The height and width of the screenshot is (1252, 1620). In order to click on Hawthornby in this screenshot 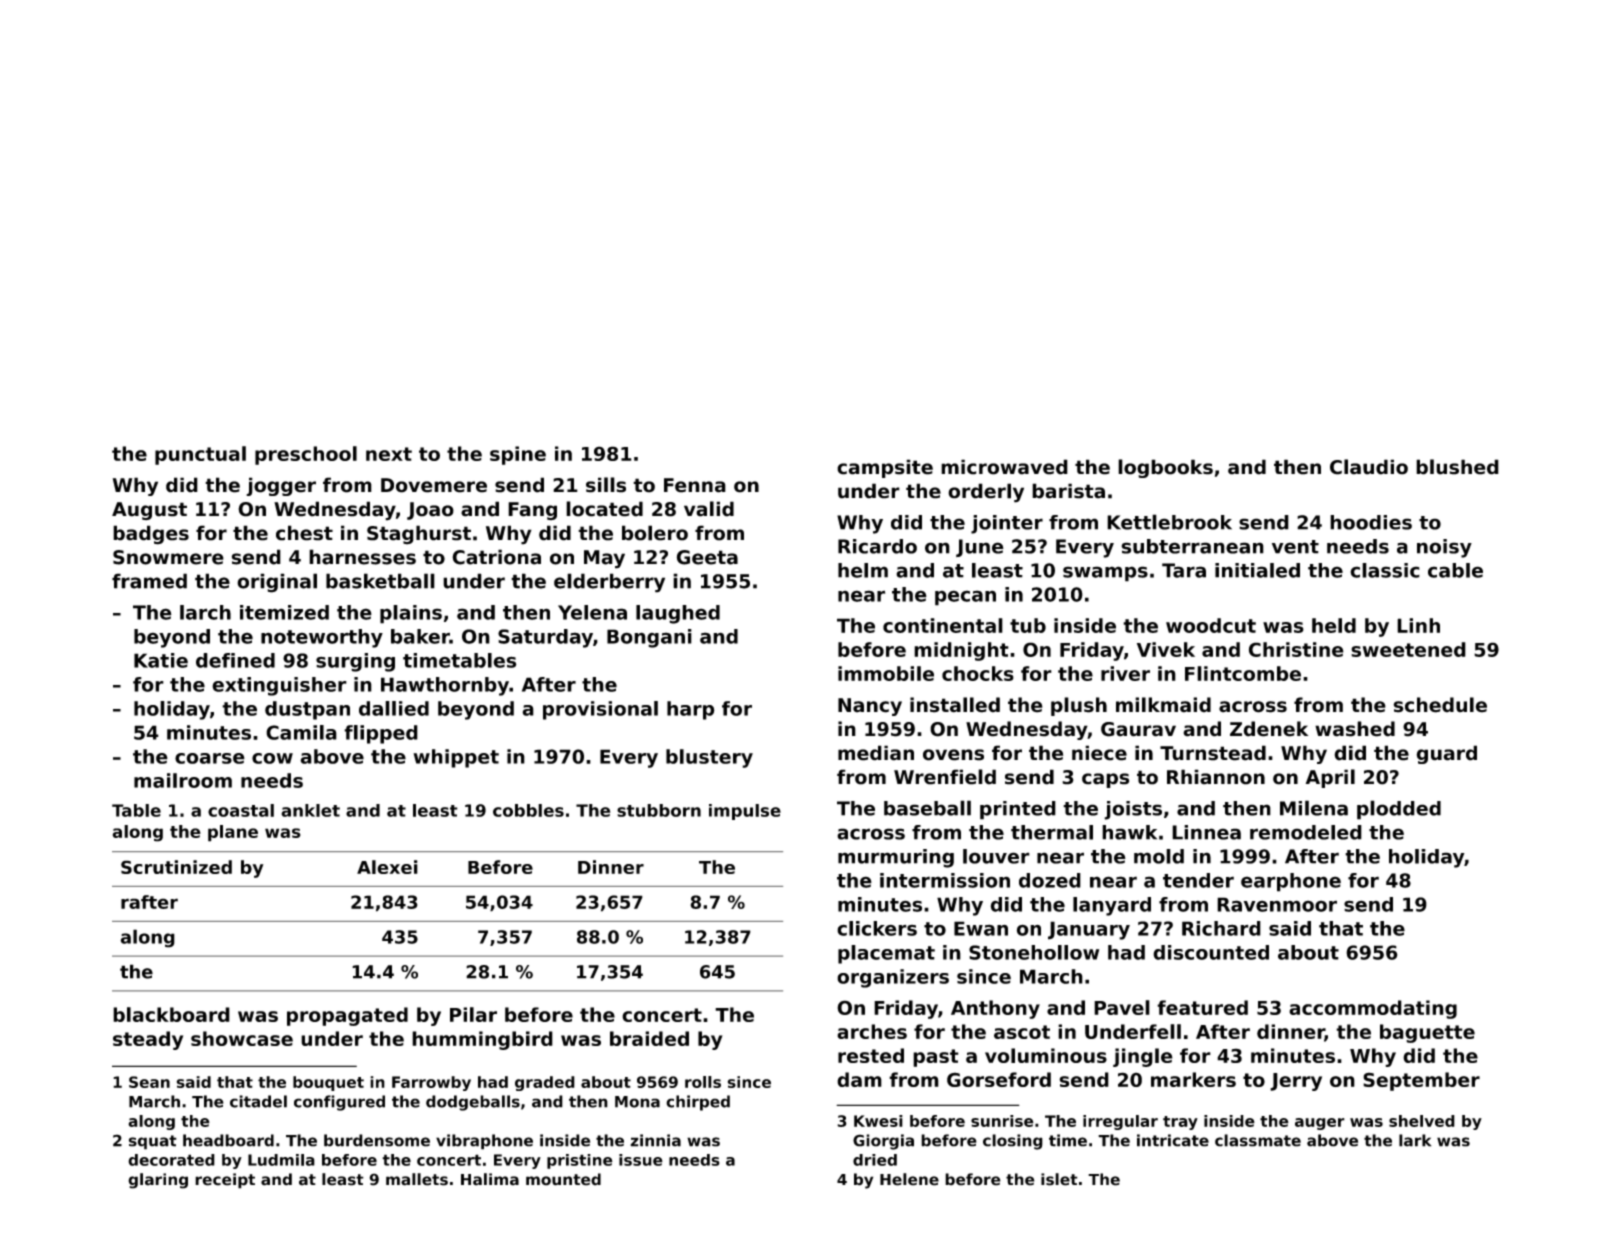, I will do `click(445, 686)`.
